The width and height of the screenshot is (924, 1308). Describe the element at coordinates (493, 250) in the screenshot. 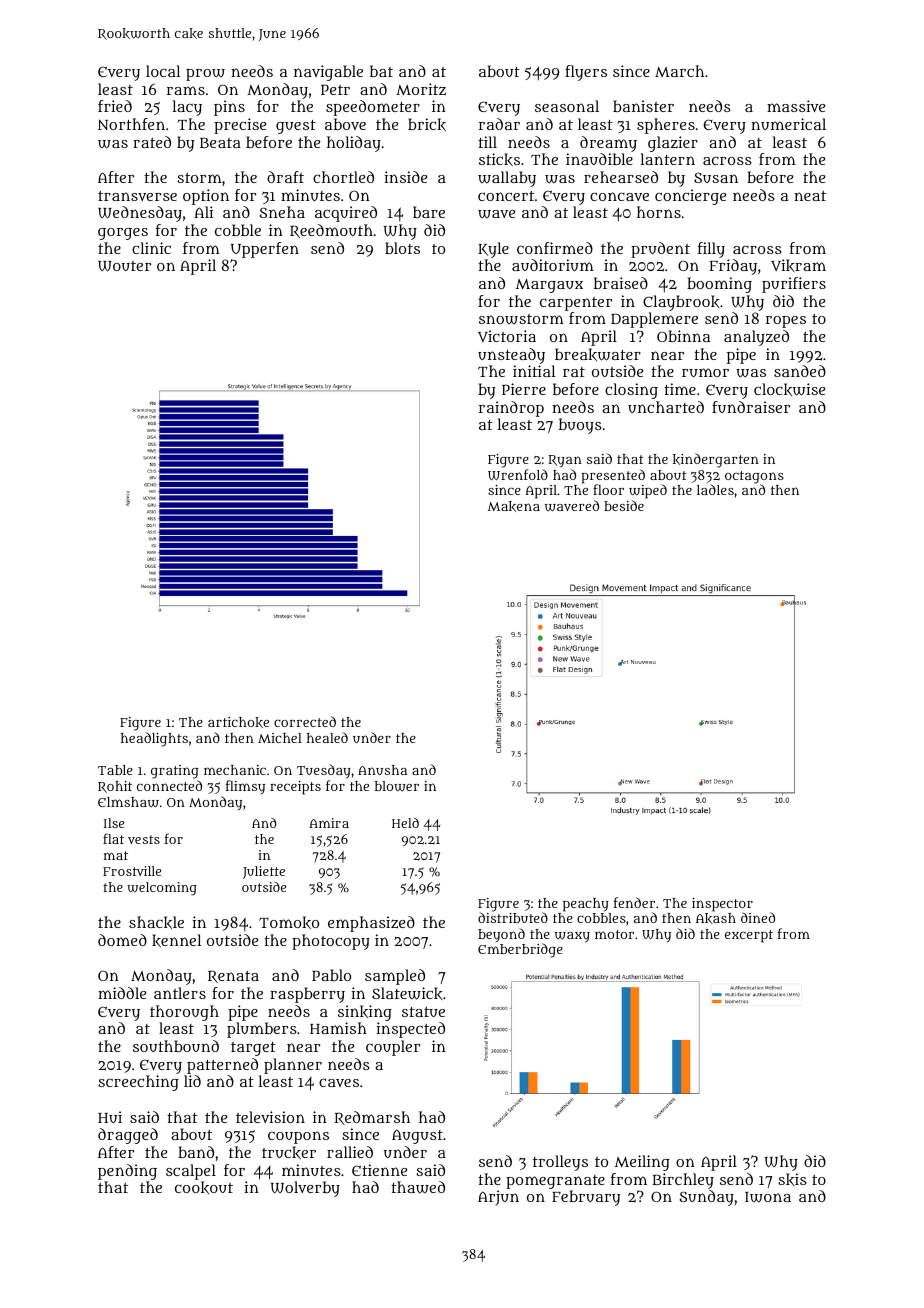

I see `Kyle` at that location.
